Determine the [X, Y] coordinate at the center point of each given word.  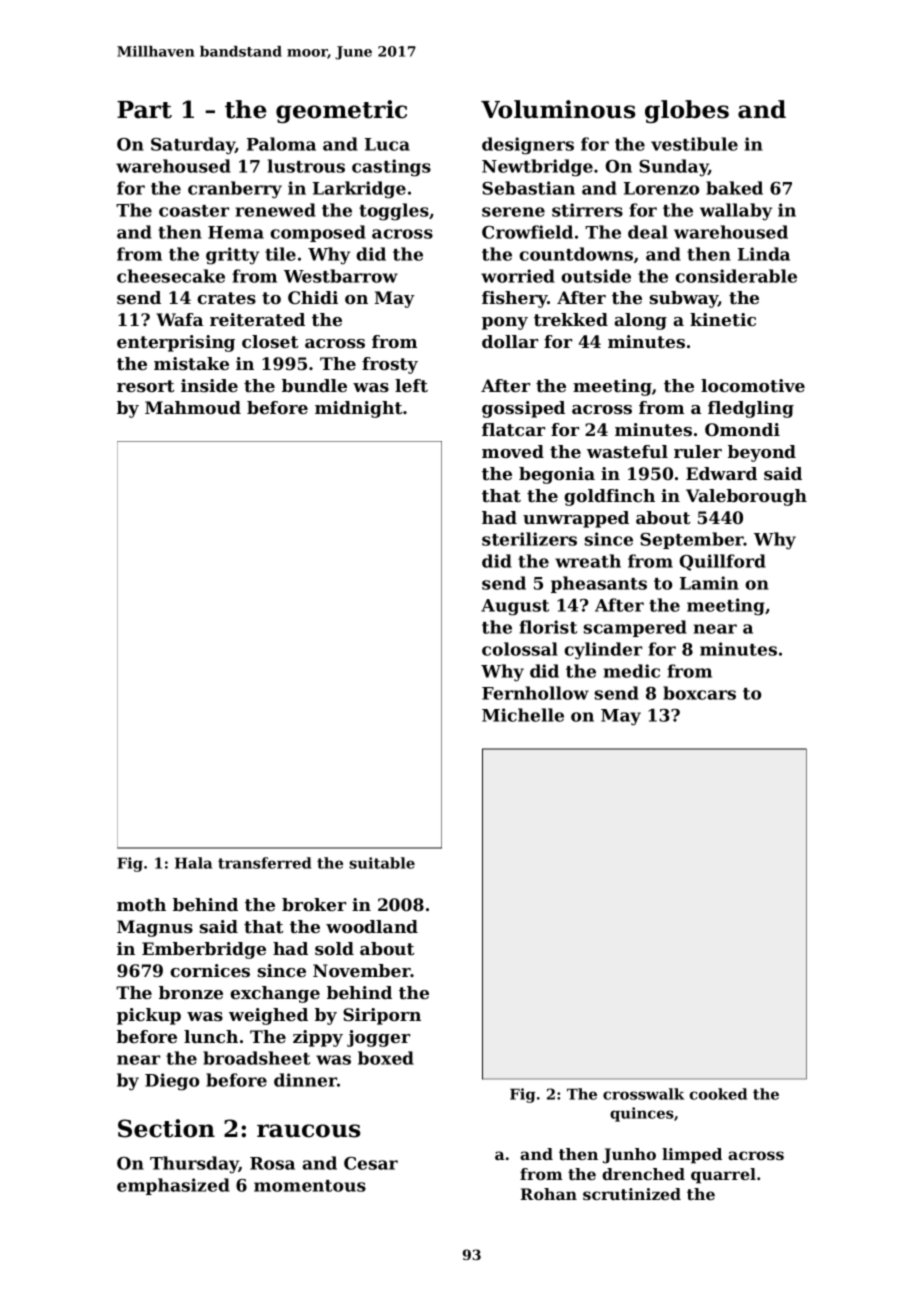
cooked [718, 1094]
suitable [382, 863]
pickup [149, 1016]
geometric [341, 111]
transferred [264, 863]
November [362, 970]
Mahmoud [193, 407]
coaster [194, 211]
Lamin [709, 583]
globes [687, 111]
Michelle [523, 715]
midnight [358, 409]
